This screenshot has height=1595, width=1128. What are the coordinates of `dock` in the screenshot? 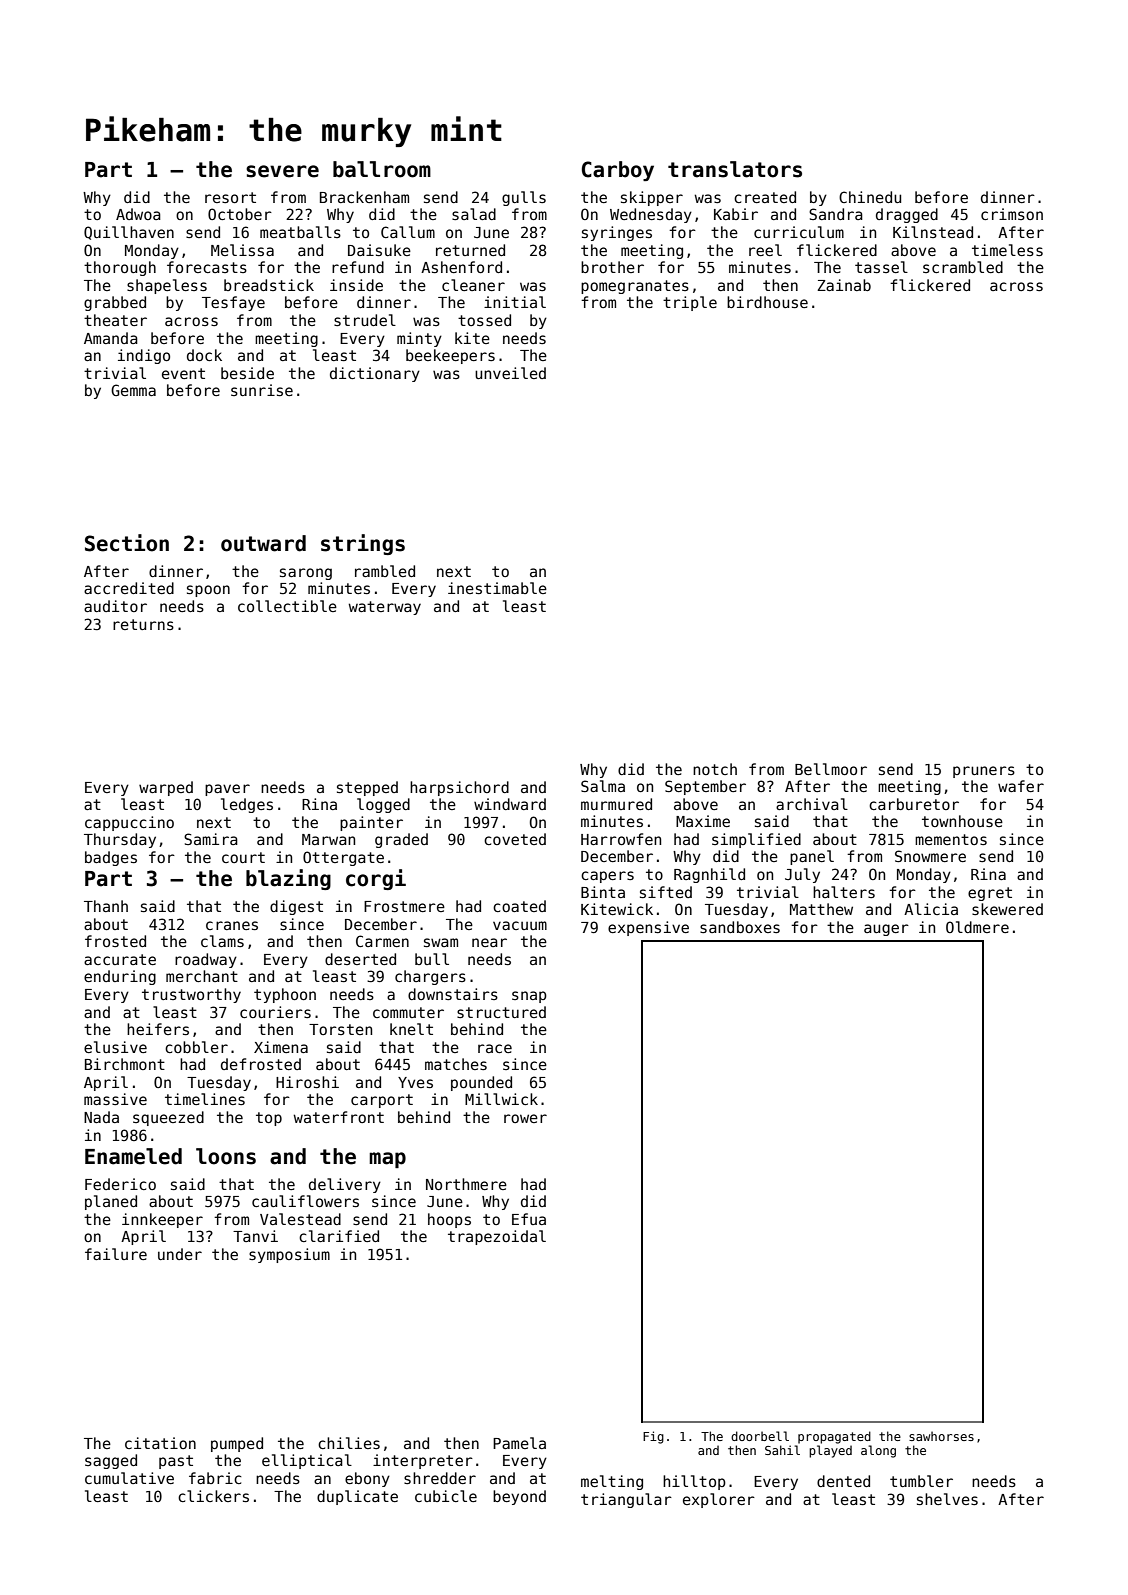 It's located at (204, 355).
